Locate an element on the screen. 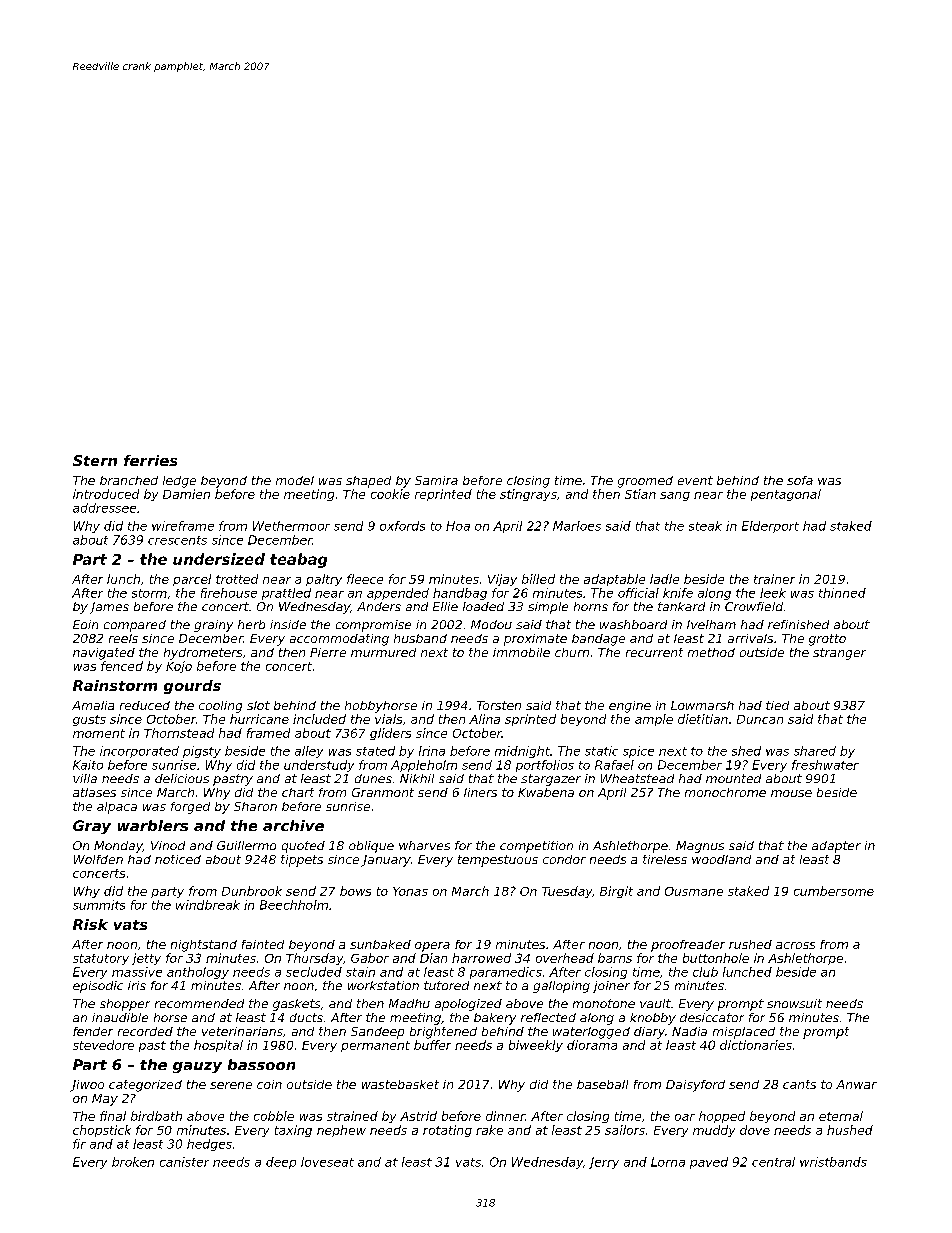  chart is located at coordinates (298, 792).
